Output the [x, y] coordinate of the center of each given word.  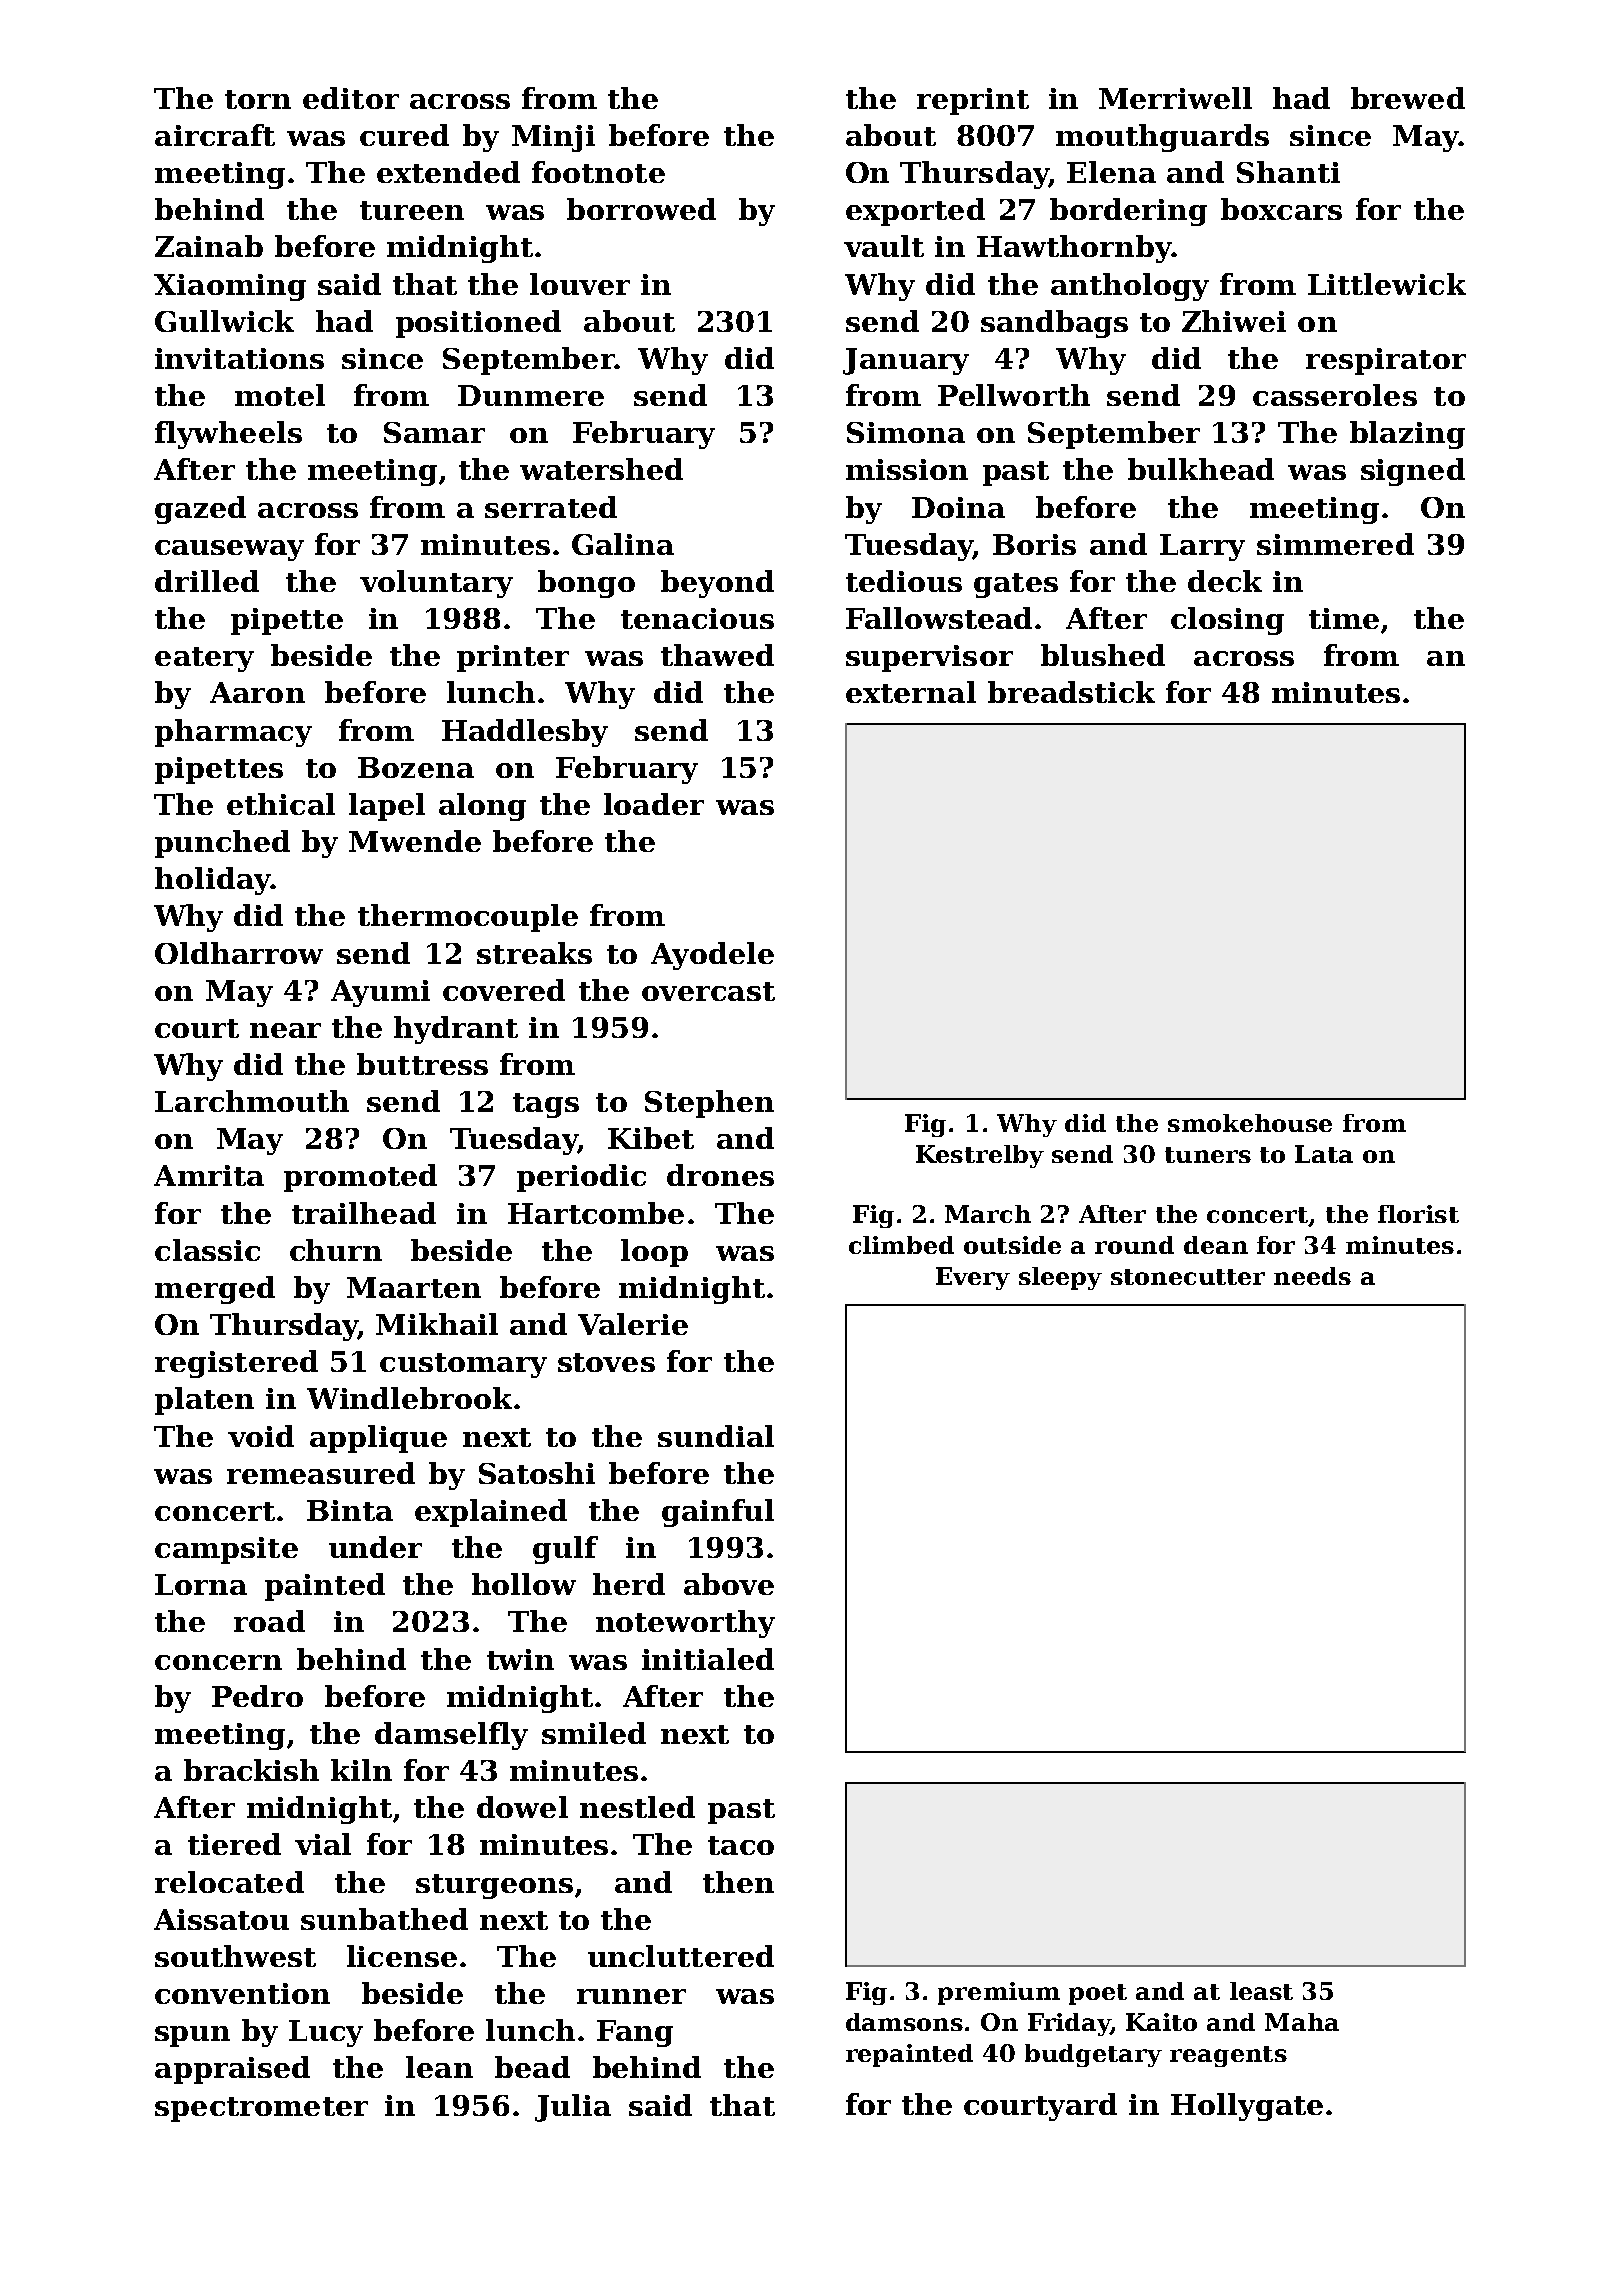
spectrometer [261, 2109]
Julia [573, 2108]
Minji [553, 138]
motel [280, 395]
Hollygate [1247, 2107]
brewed [1408, 98]
